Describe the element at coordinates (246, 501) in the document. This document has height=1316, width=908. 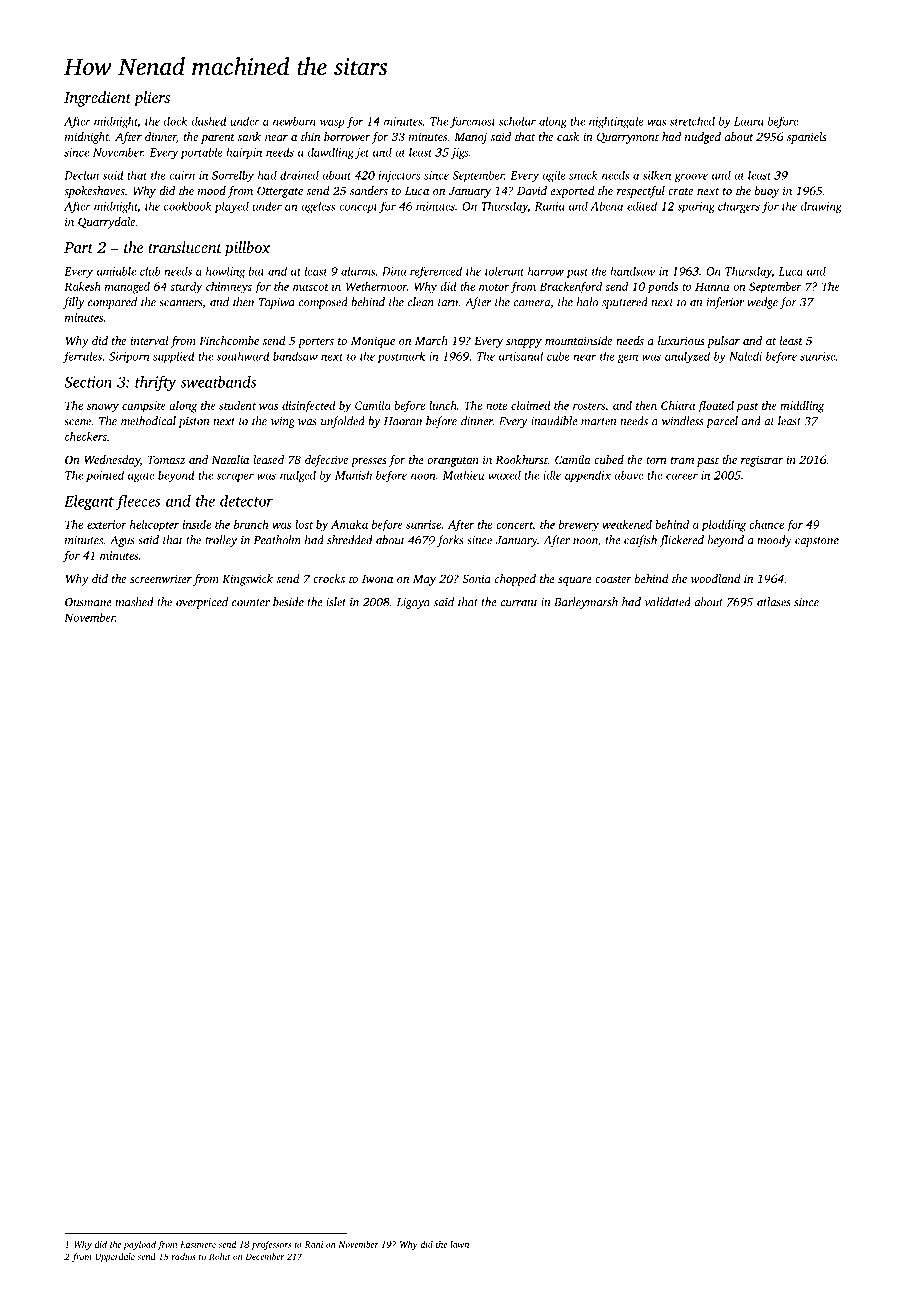
I see `detector` at that location.
